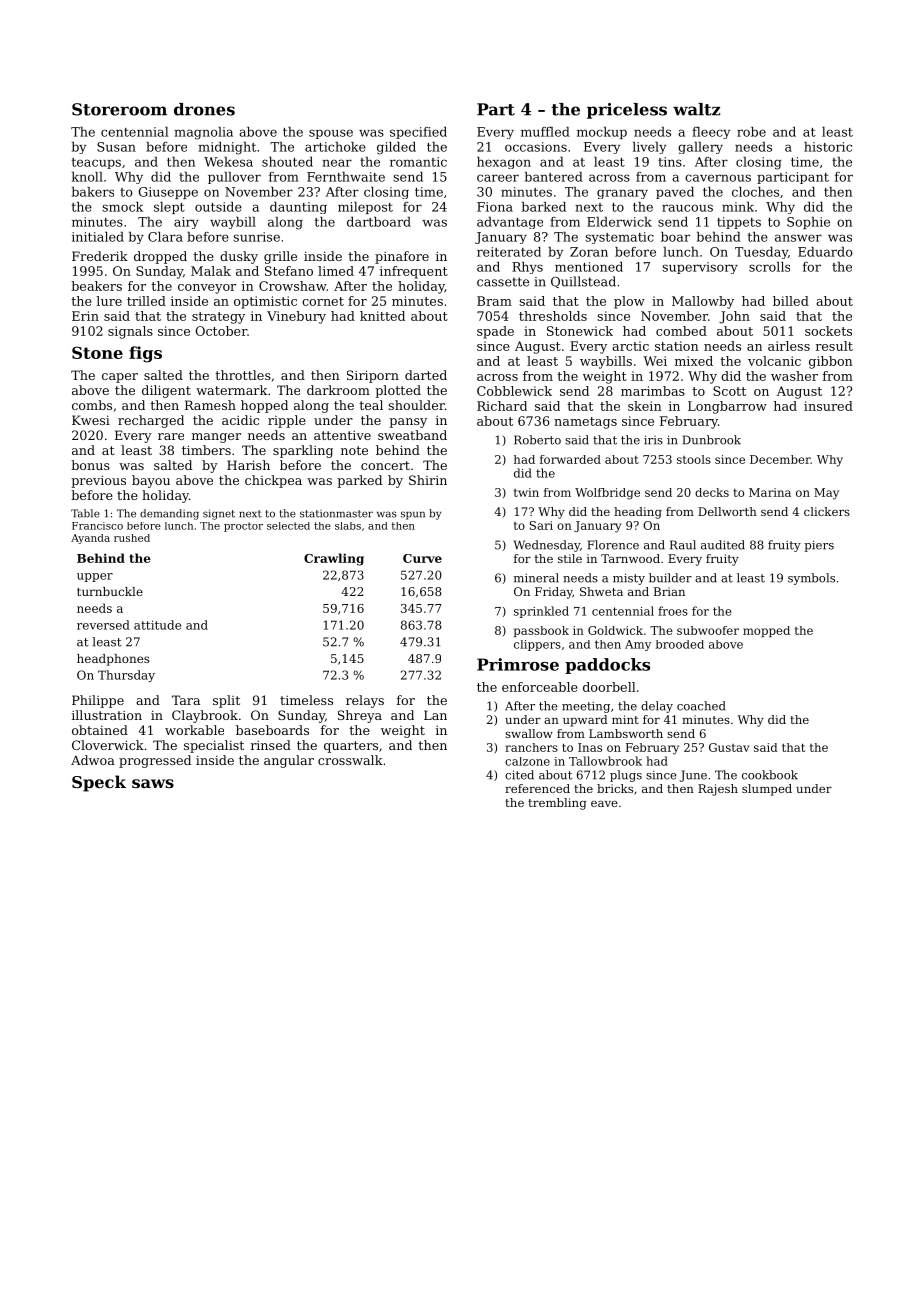  Describe the element at coordinates (151, 481) in the document. I see `bayou` at that location.
